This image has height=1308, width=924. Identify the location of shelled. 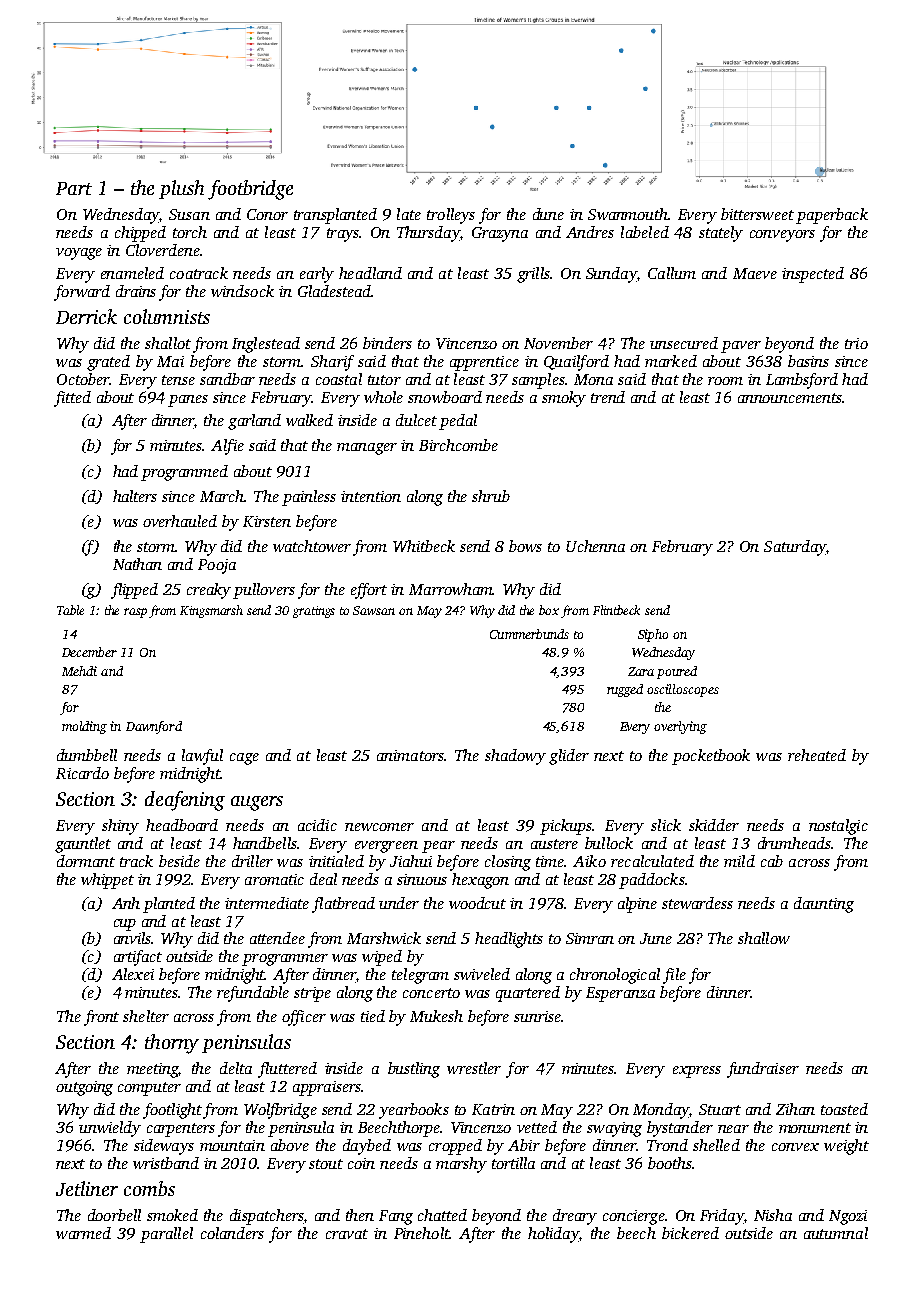
(716, 1145).
